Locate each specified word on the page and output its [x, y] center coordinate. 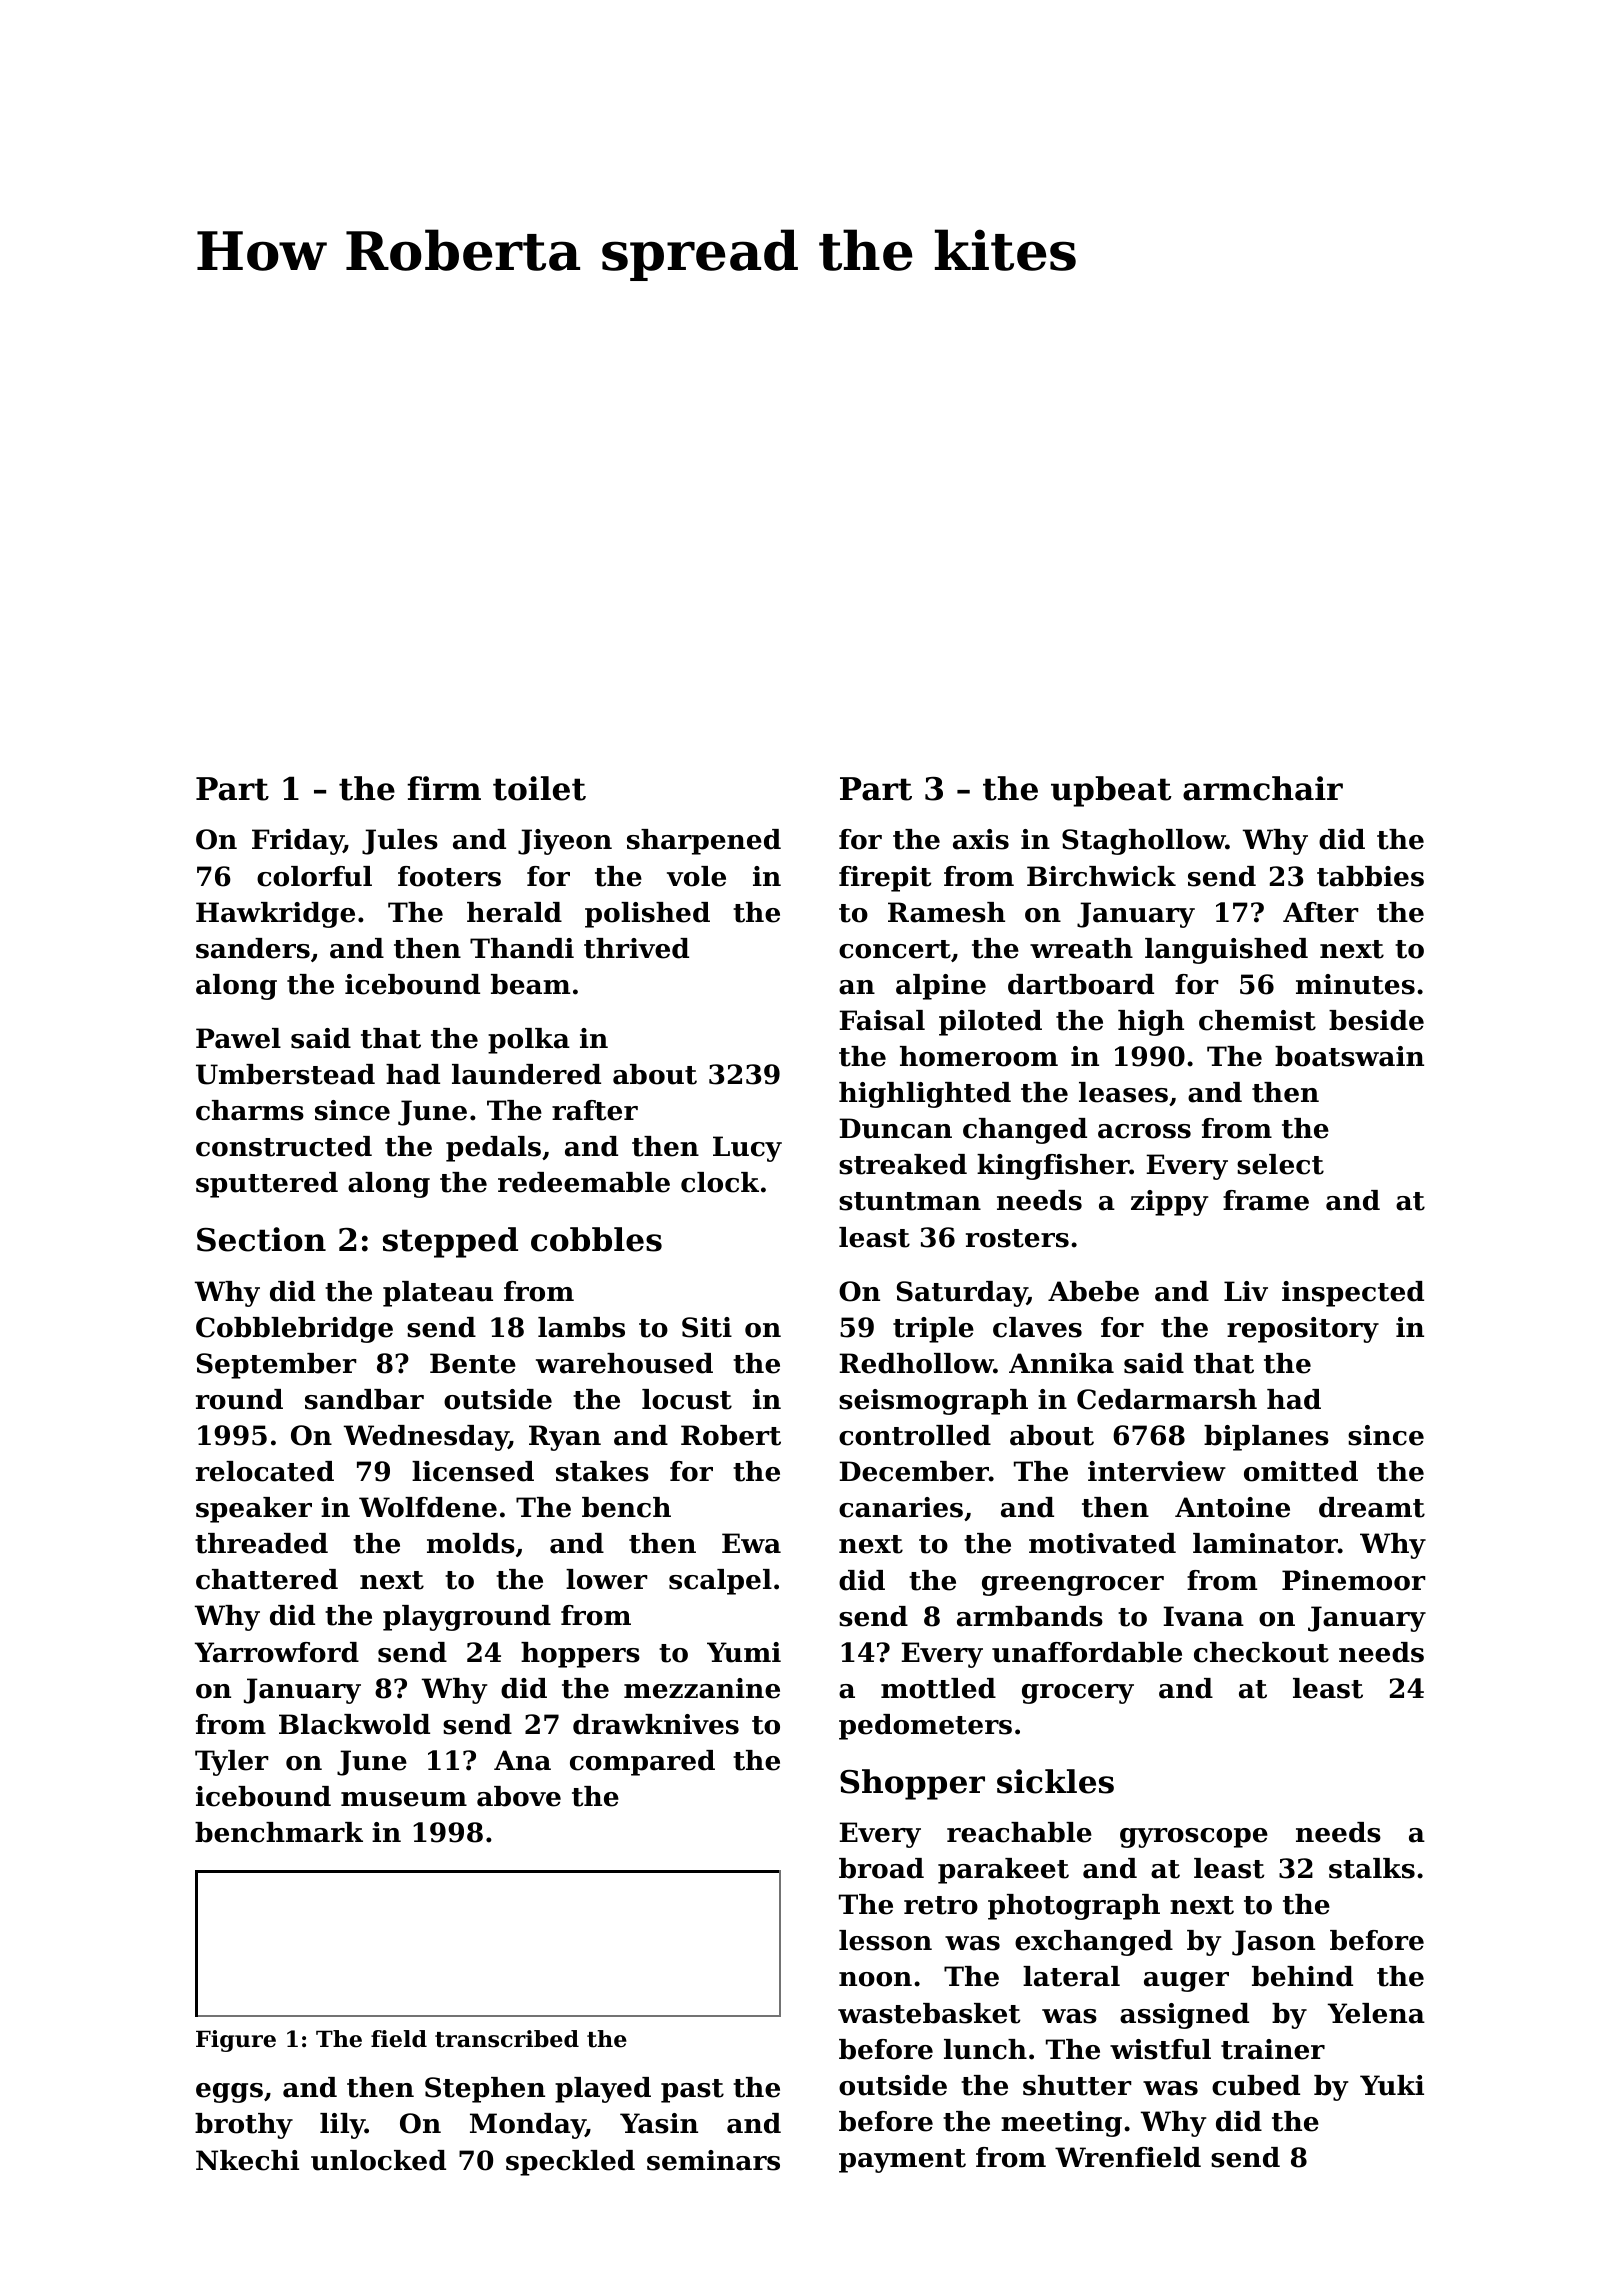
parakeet [1003, 1871]
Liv [1246, 1291]
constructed [284, 1146]
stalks [1372, 1868]
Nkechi [247, 2160]
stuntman [910, 1201]
